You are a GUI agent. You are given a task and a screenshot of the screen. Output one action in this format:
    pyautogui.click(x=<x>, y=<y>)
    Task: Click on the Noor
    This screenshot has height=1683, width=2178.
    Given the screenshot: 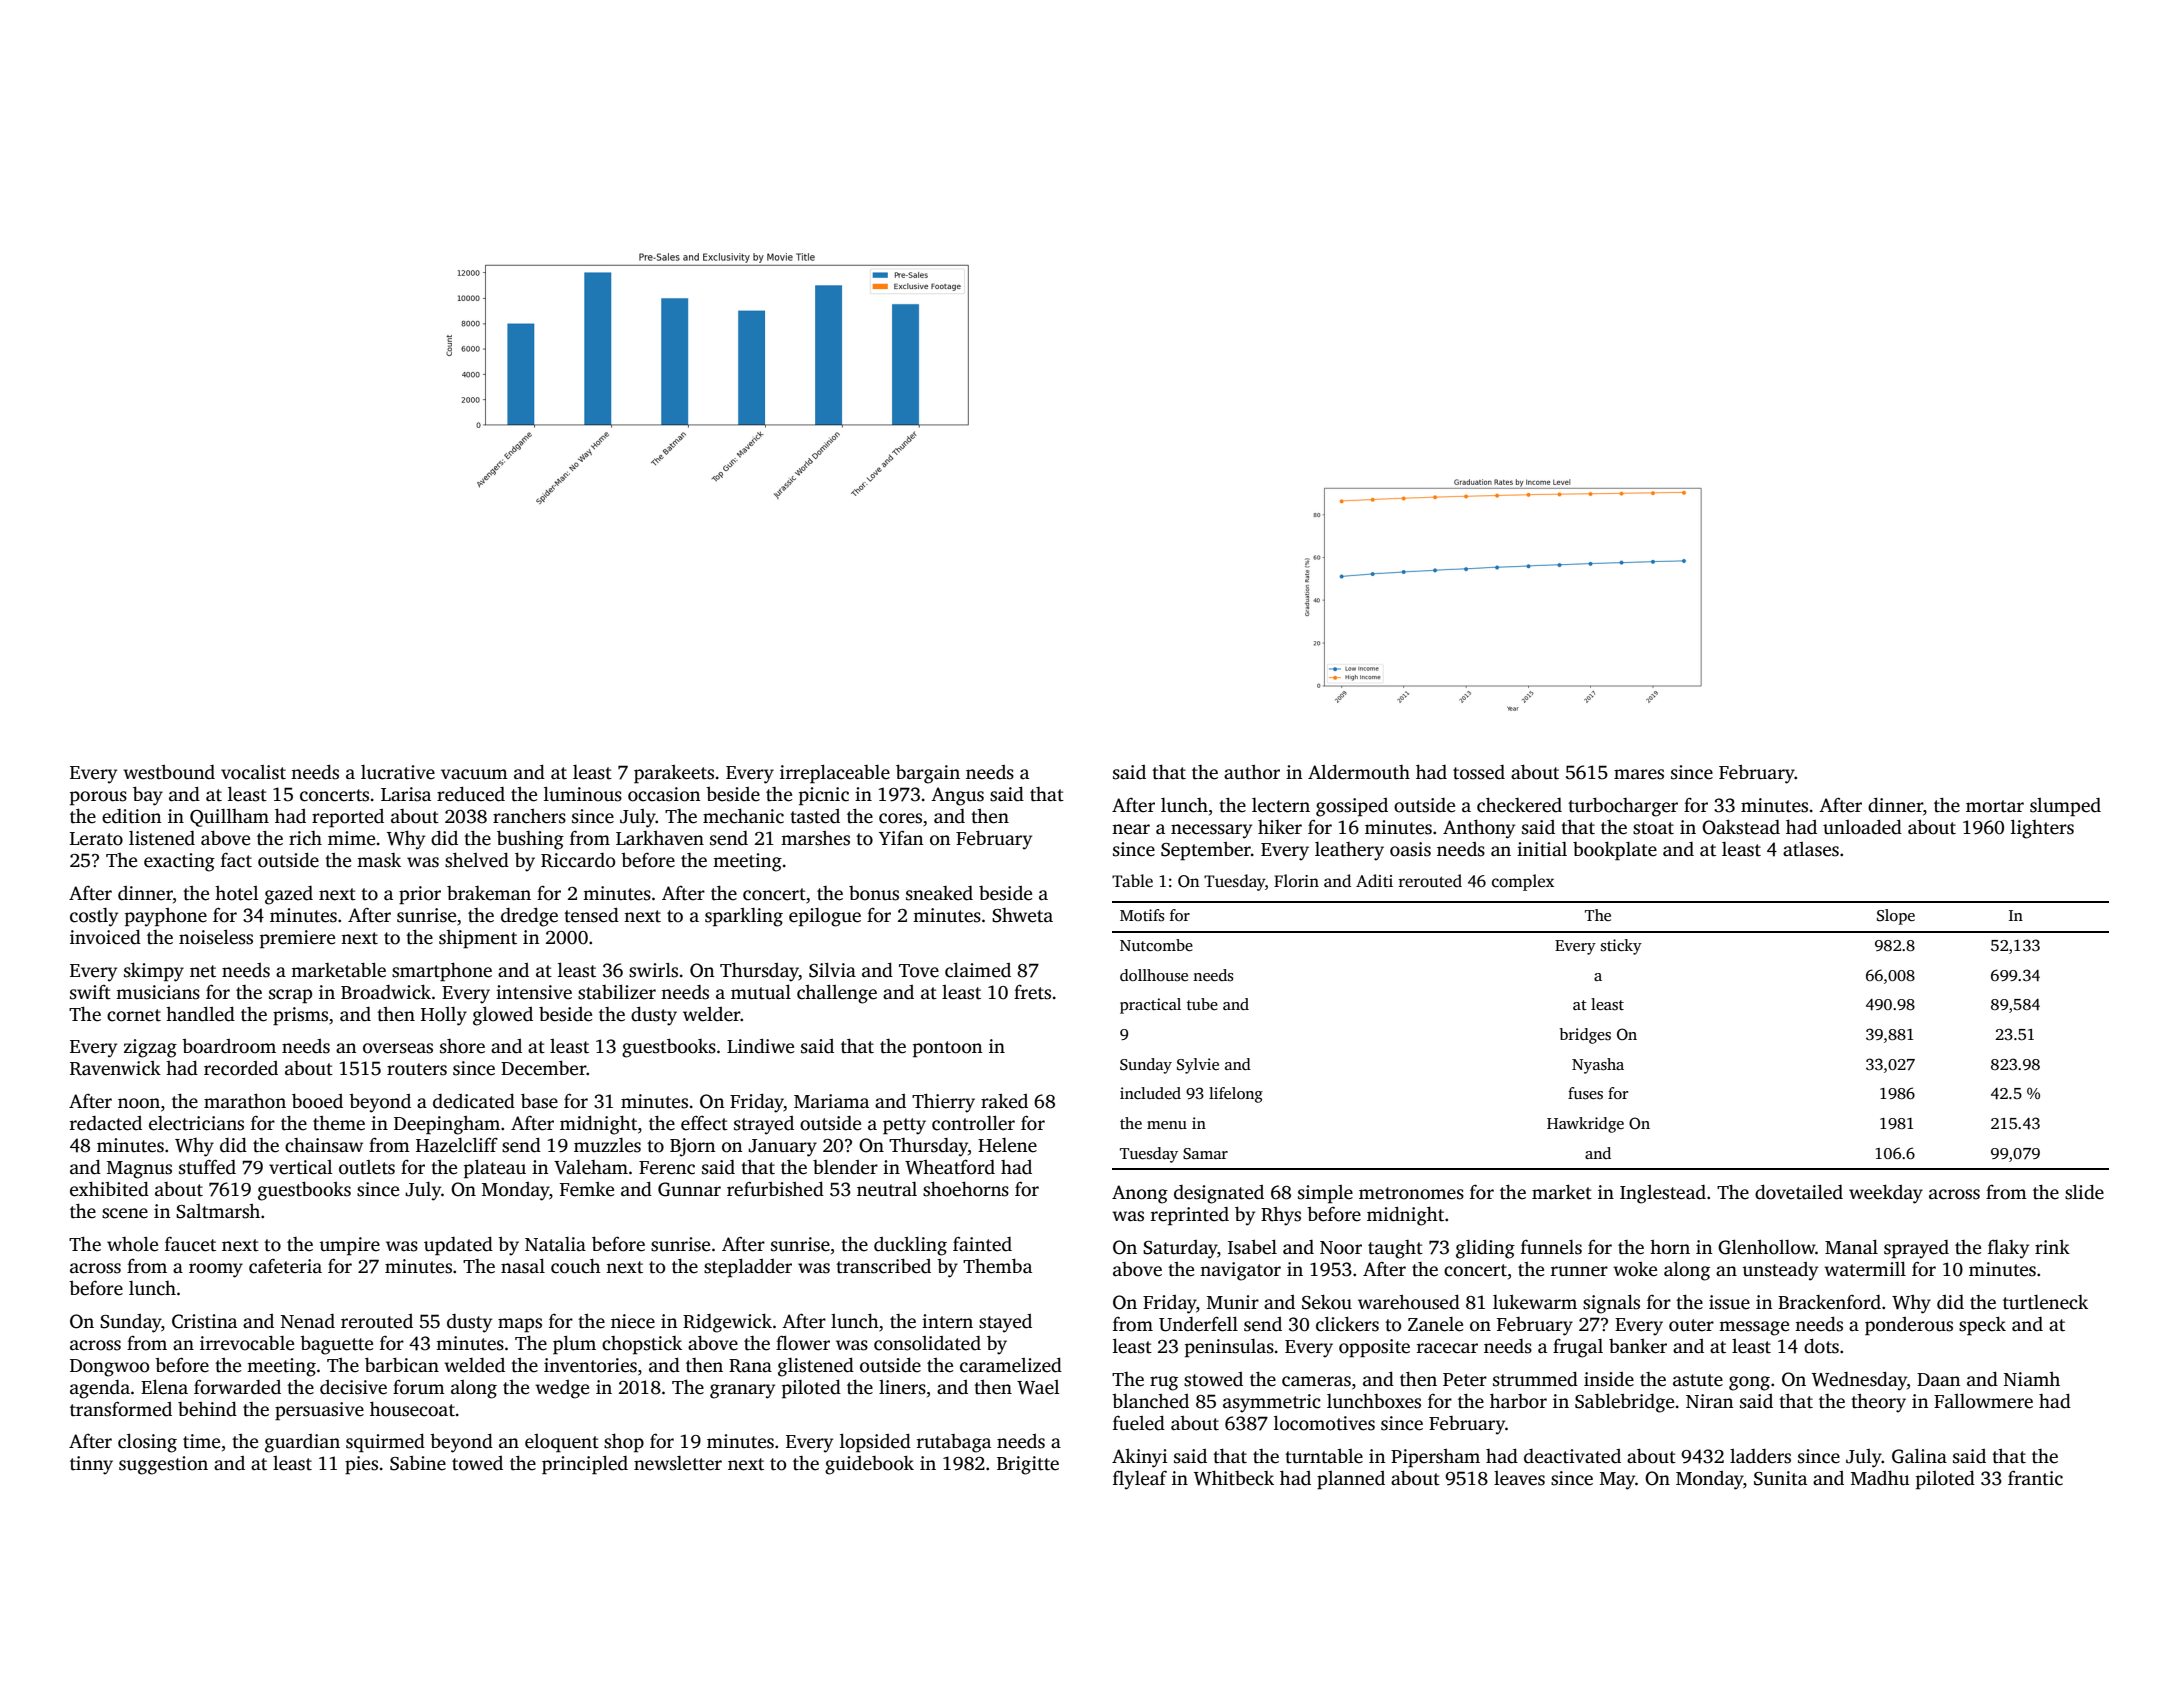 What is the action you would take?
    pyautogui.click(x=1341, y=1248)
